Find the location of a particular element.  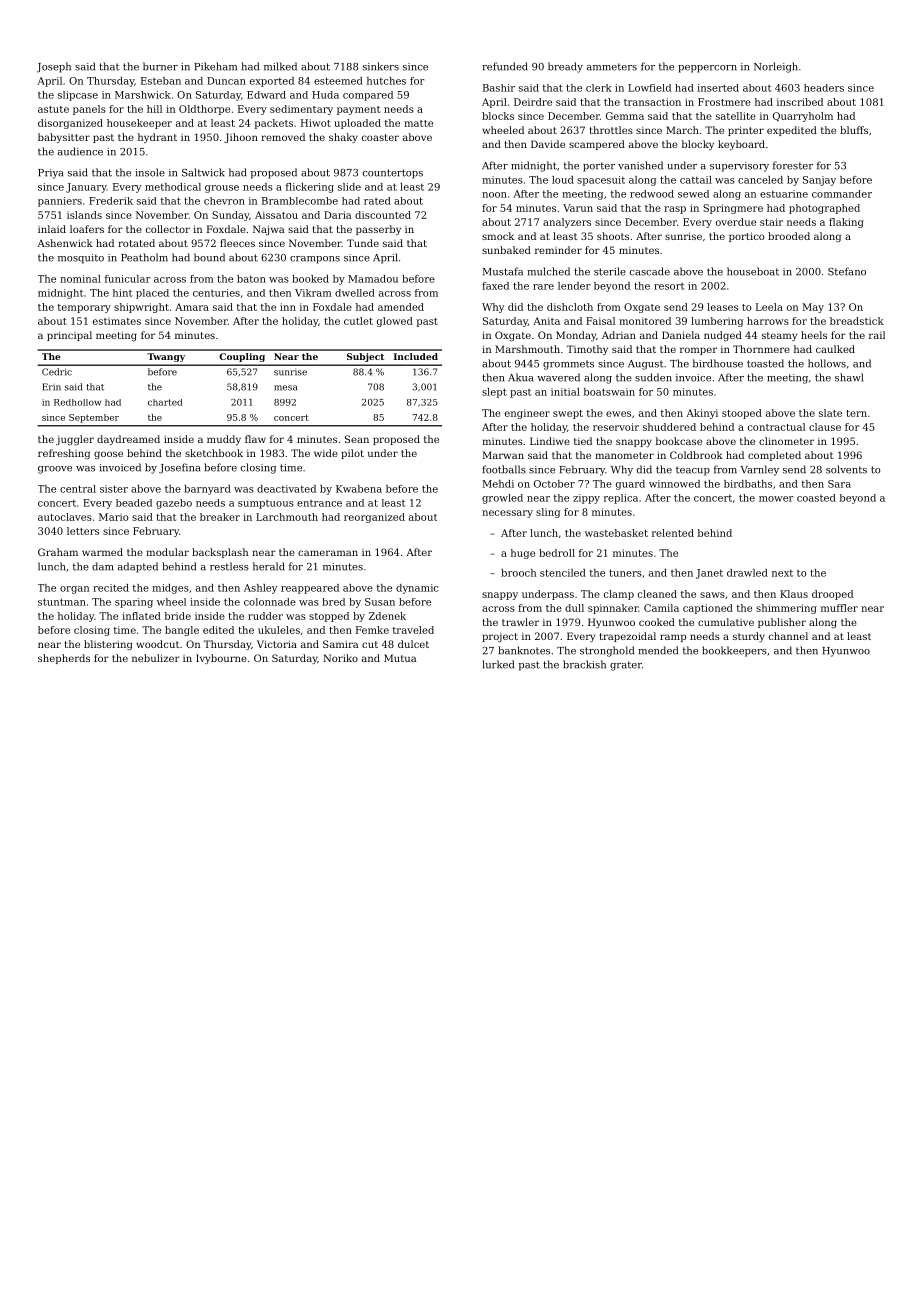

Josefina is located at coordinates (179, 468).
